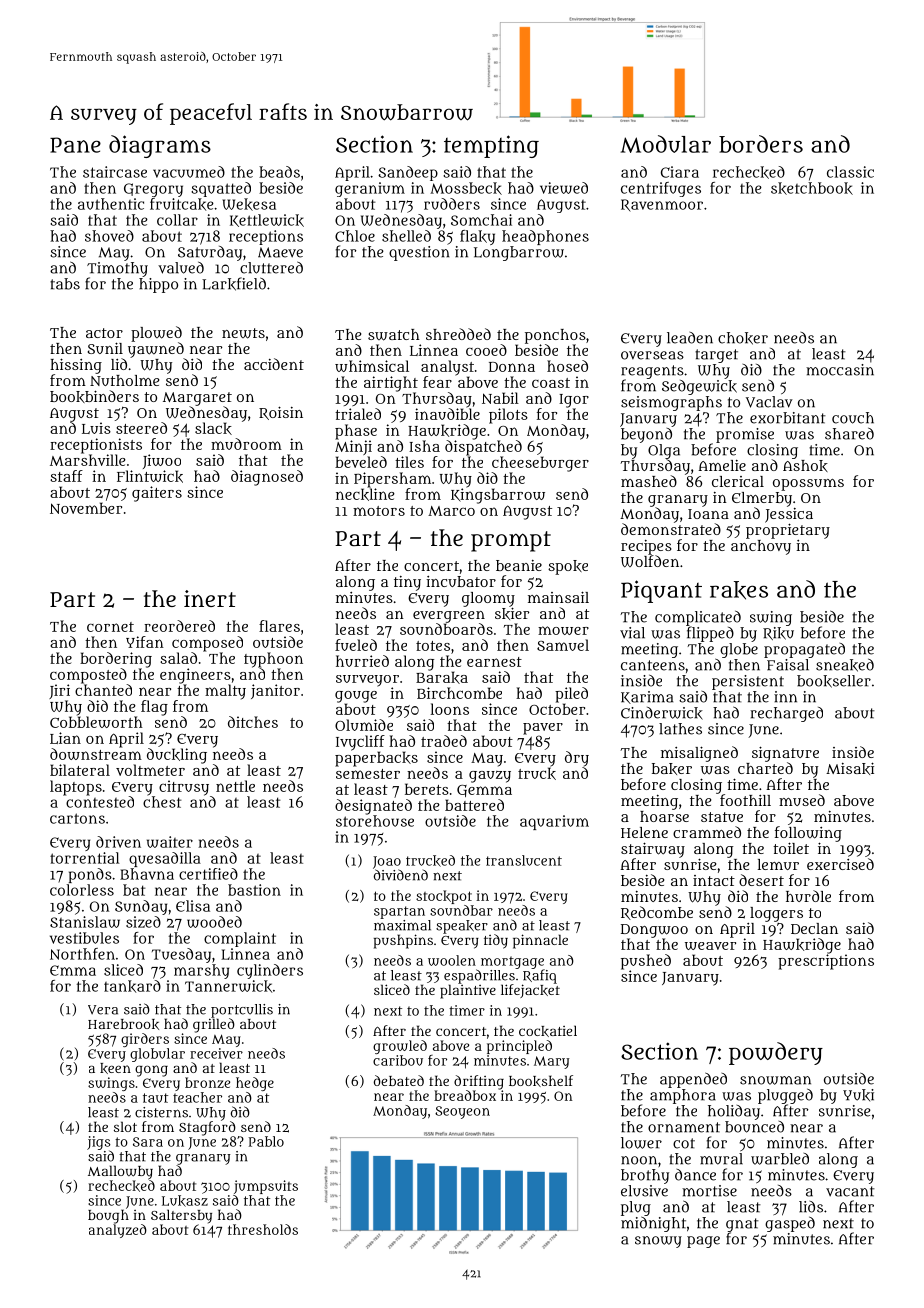  What do you see at coordinates (776, 1053) in the document?
I see `powdery` at bounding box center [776, 1053].
